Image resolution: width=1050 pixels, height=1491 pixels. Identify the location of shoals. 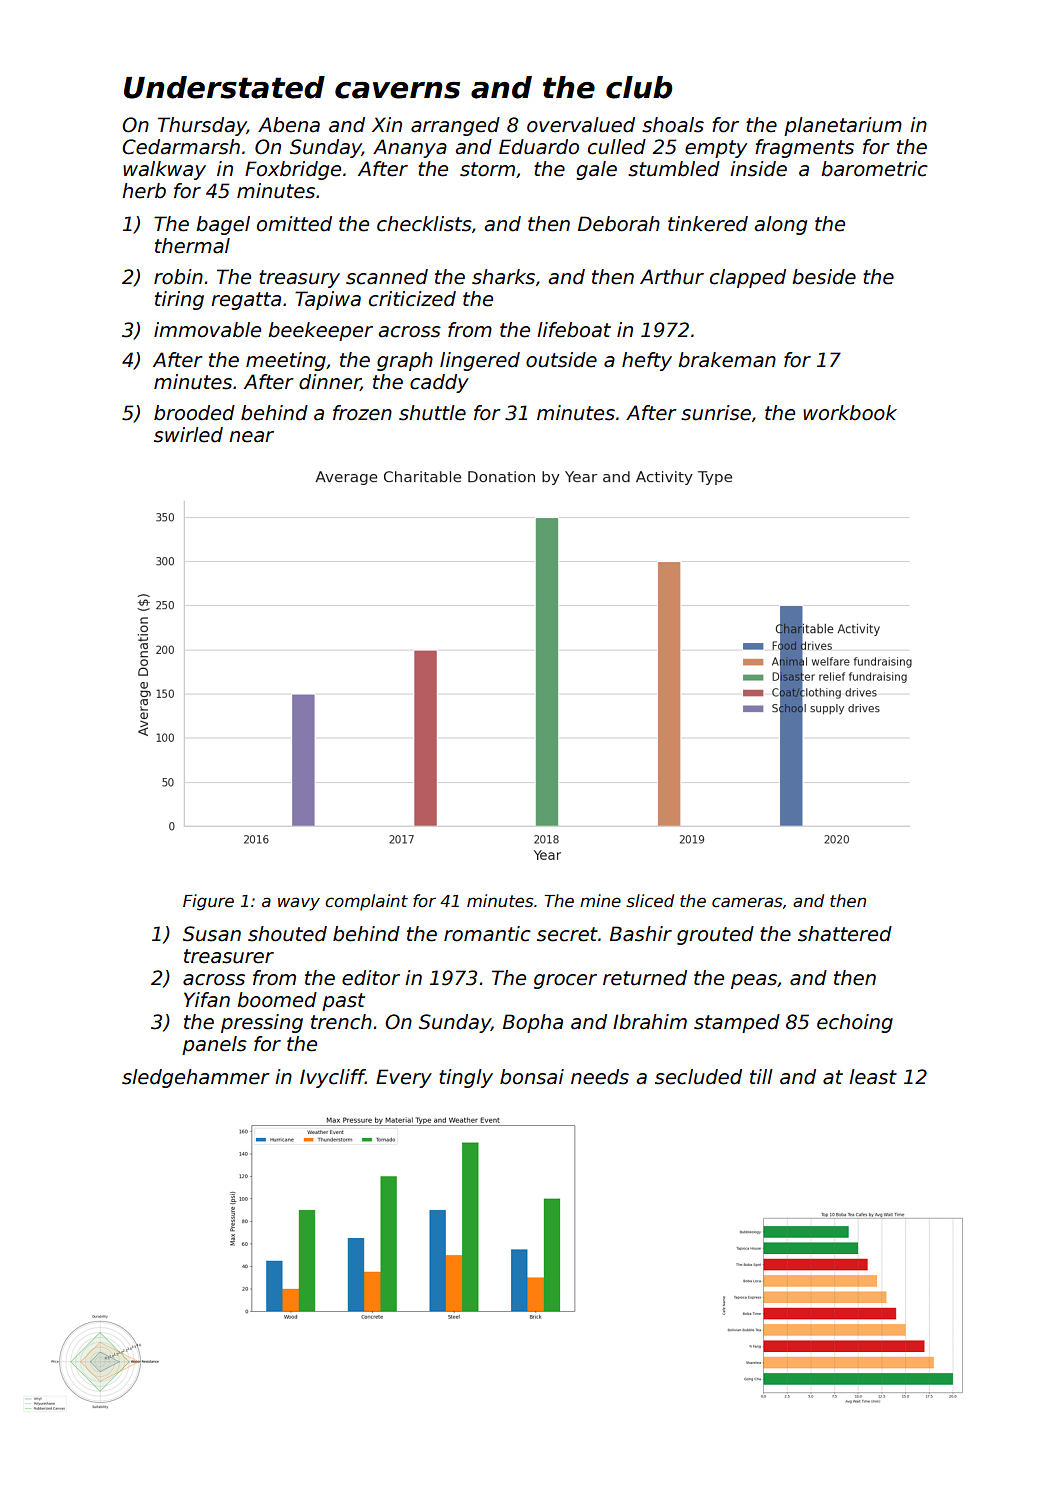
(673, 125).
